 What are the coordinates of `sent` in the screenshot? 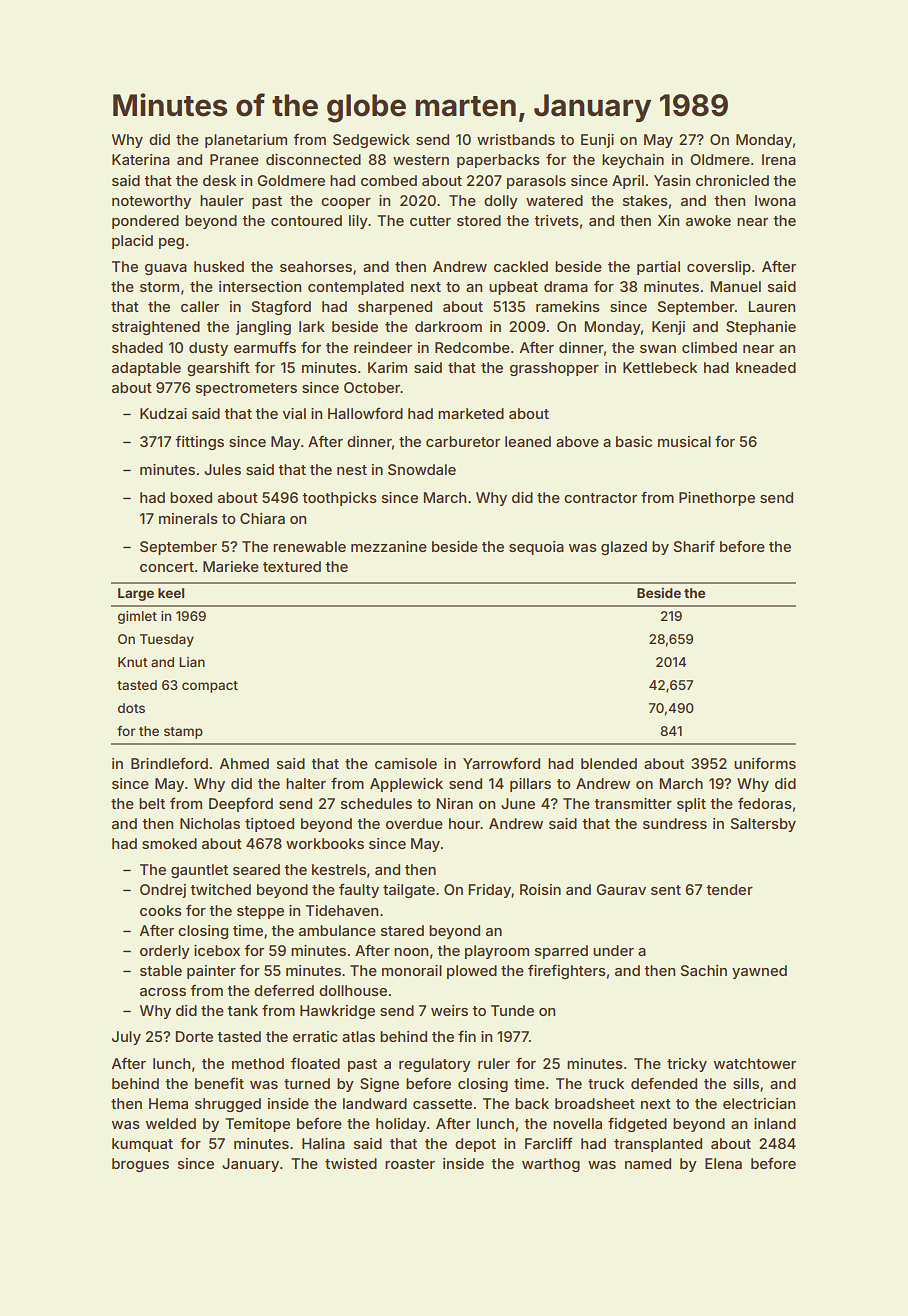 It's located at (666, 890).
